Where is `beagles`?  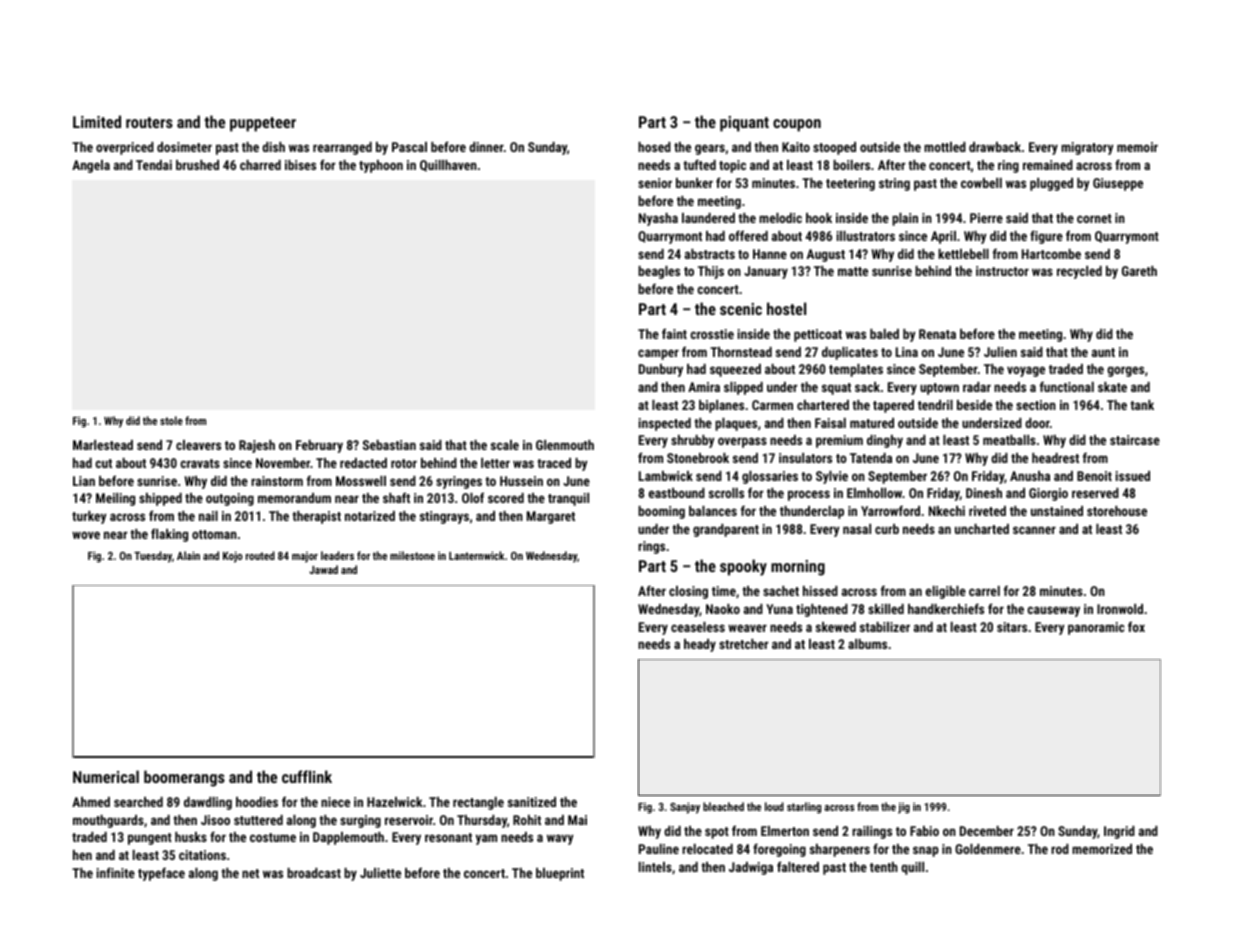 beagles is located at coordinates (659, 272).
